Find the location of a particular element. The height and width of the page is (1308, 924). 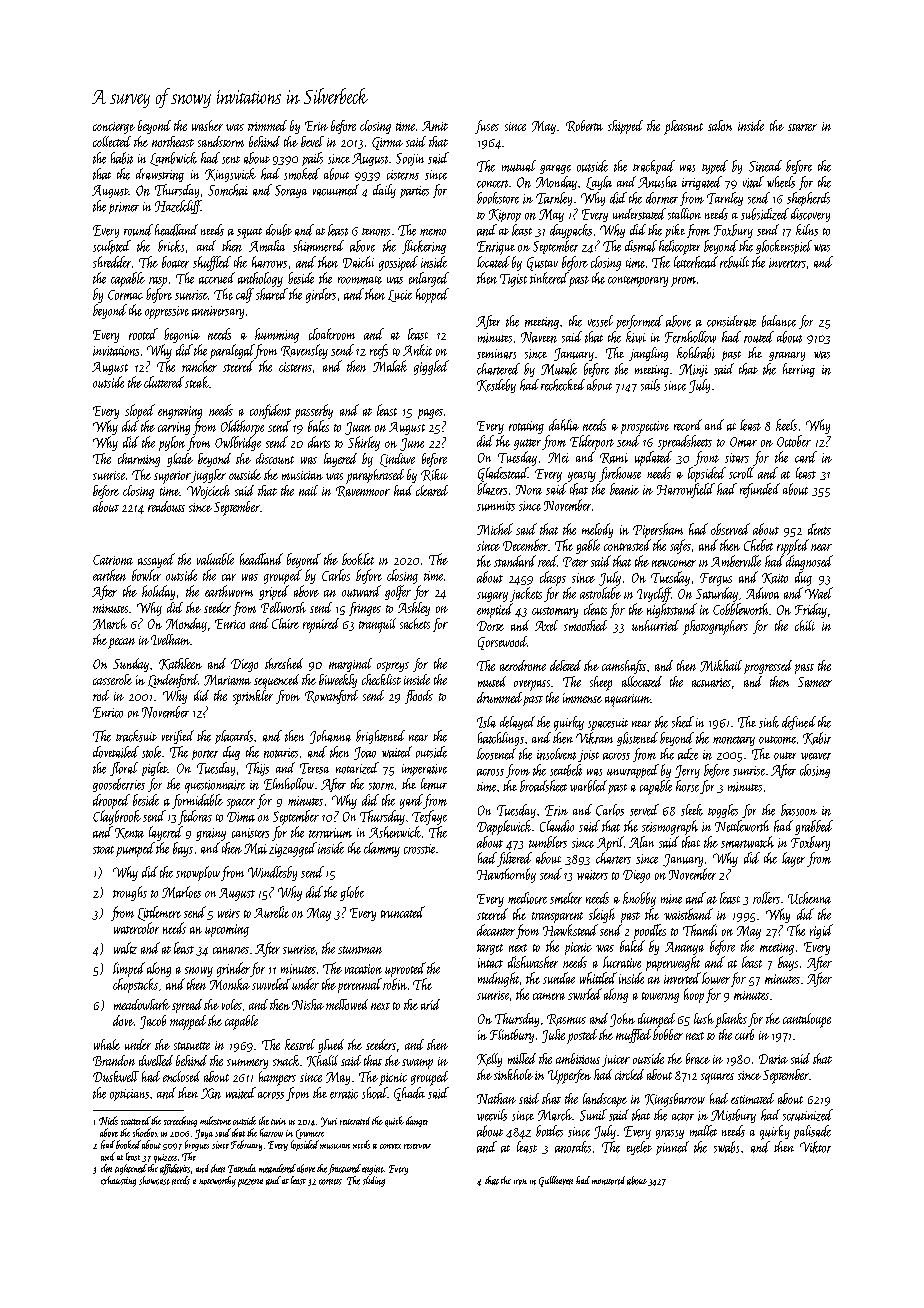

monetary is located at coordinates (734, 741).
